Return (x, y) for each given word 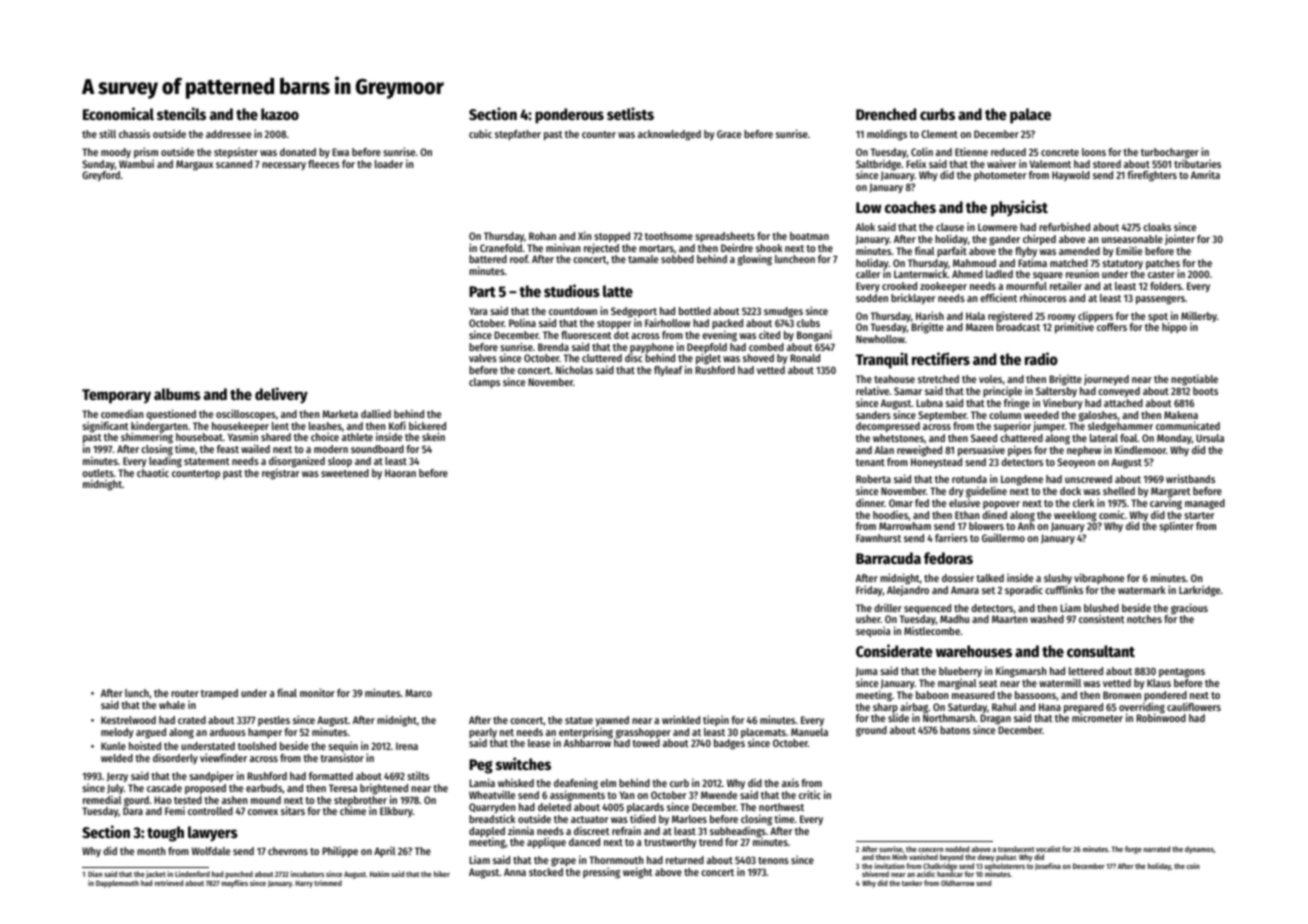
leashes (325, 426)
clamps (484, 383)
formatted (331, 776)
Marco (418, 693)
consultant (1101, 651)
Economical (118, 113)
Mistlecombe (932, 631)
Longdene (1022, 480)
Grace (729, 134)
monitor (317, 692)
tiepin (716, 720)
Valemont (1050, 164)
